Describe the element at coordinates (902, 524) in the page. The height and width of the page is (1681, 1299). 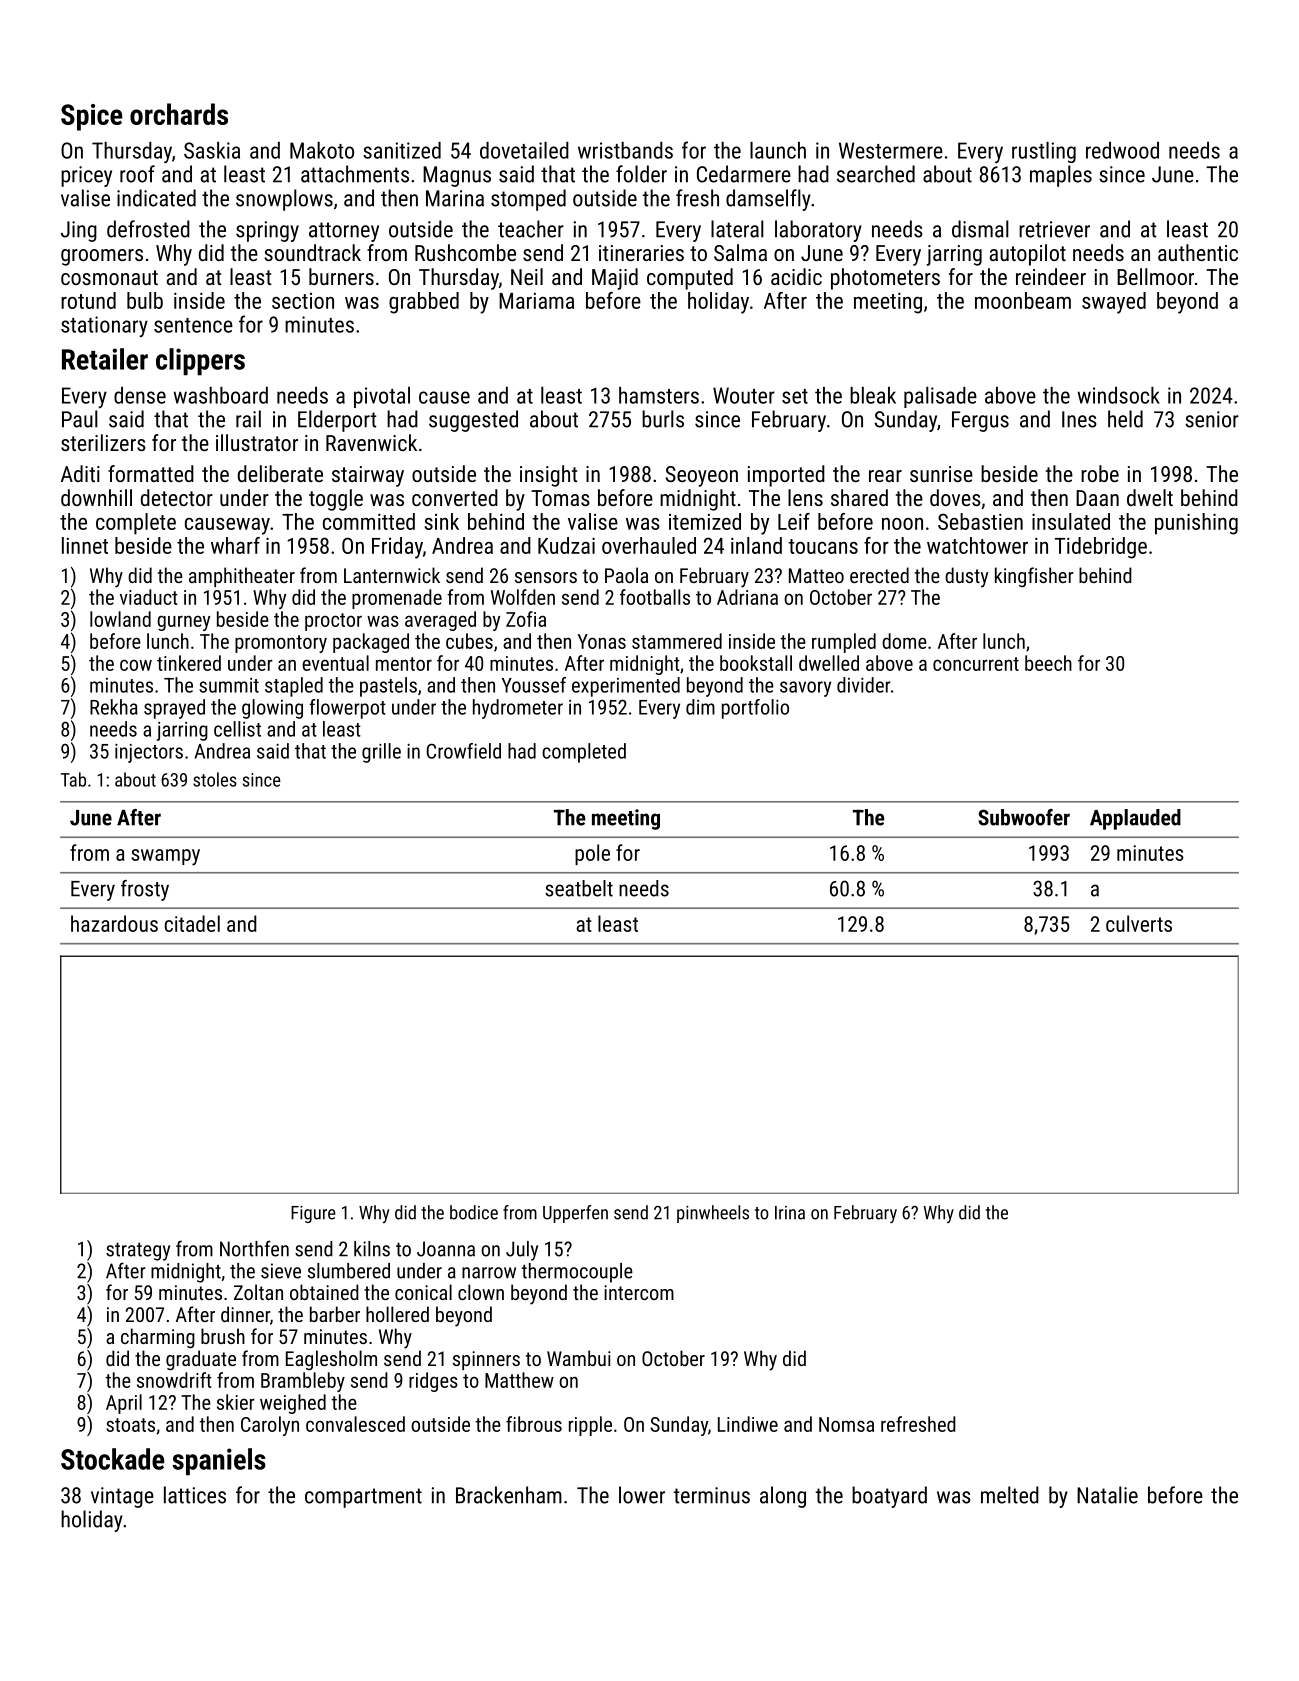
I see `noon` at that location.
